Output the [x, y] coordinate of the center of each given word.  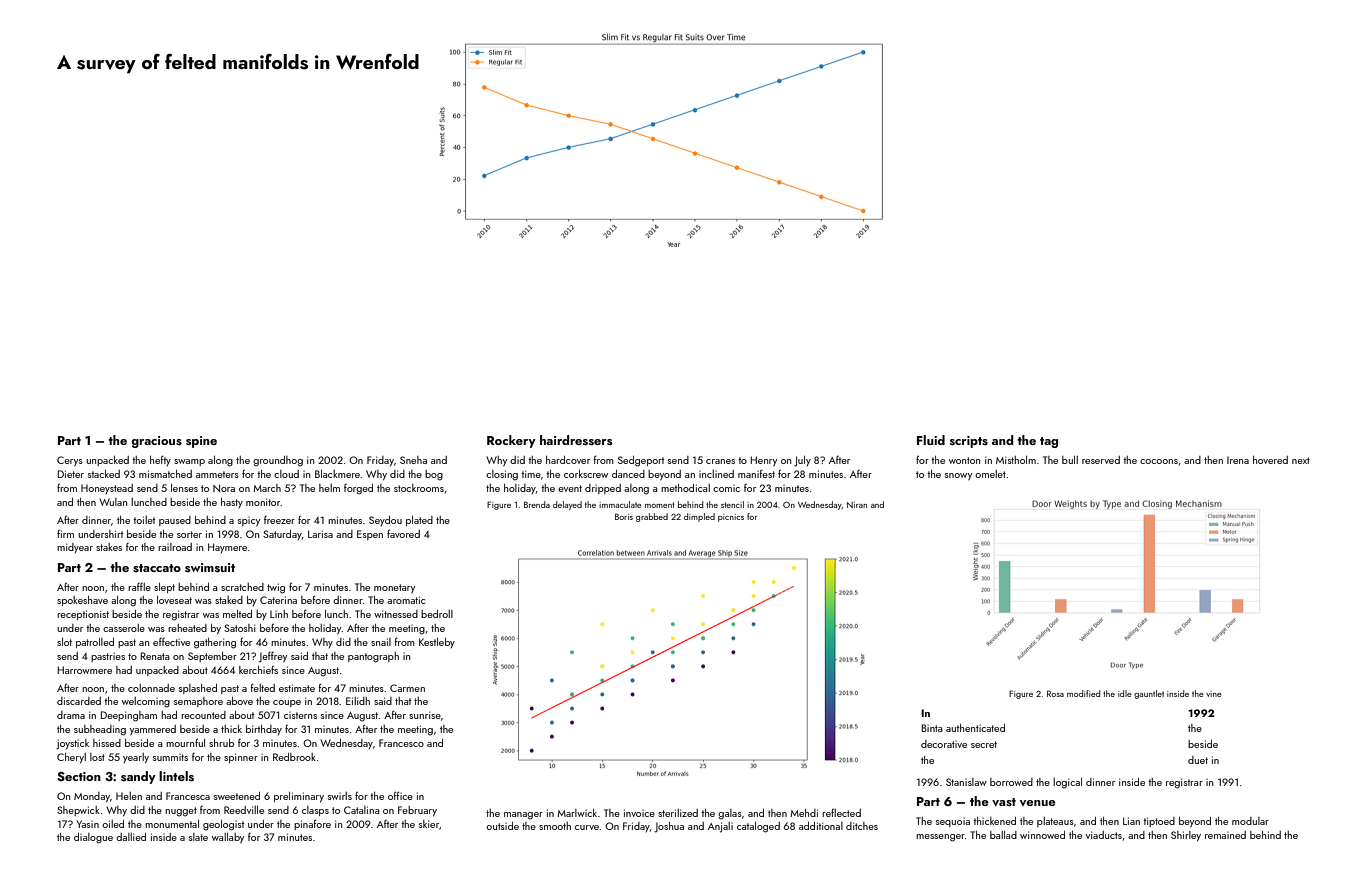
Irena [1238, 460]
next [1301, 460]
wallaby [228, 838]
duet [1198, 760]
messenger [940, 838]
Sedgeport [641, 461]
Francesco [401, 743]
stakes [109, 547]
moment [660, 505]
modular [1250, 821]
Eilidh [358, 701]
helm [329, 488]
